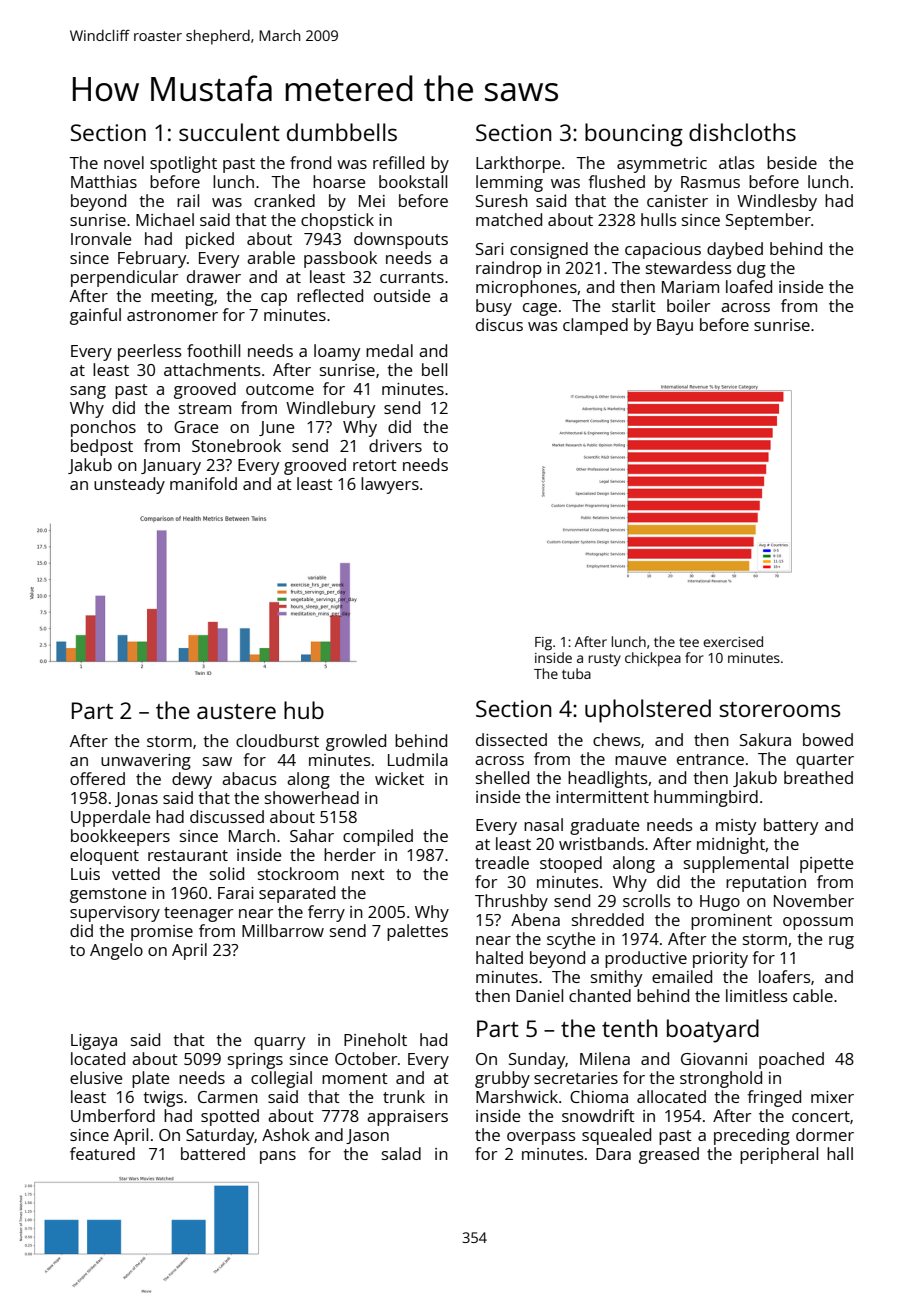  I want to click on spotlight, so click(183, 164).
